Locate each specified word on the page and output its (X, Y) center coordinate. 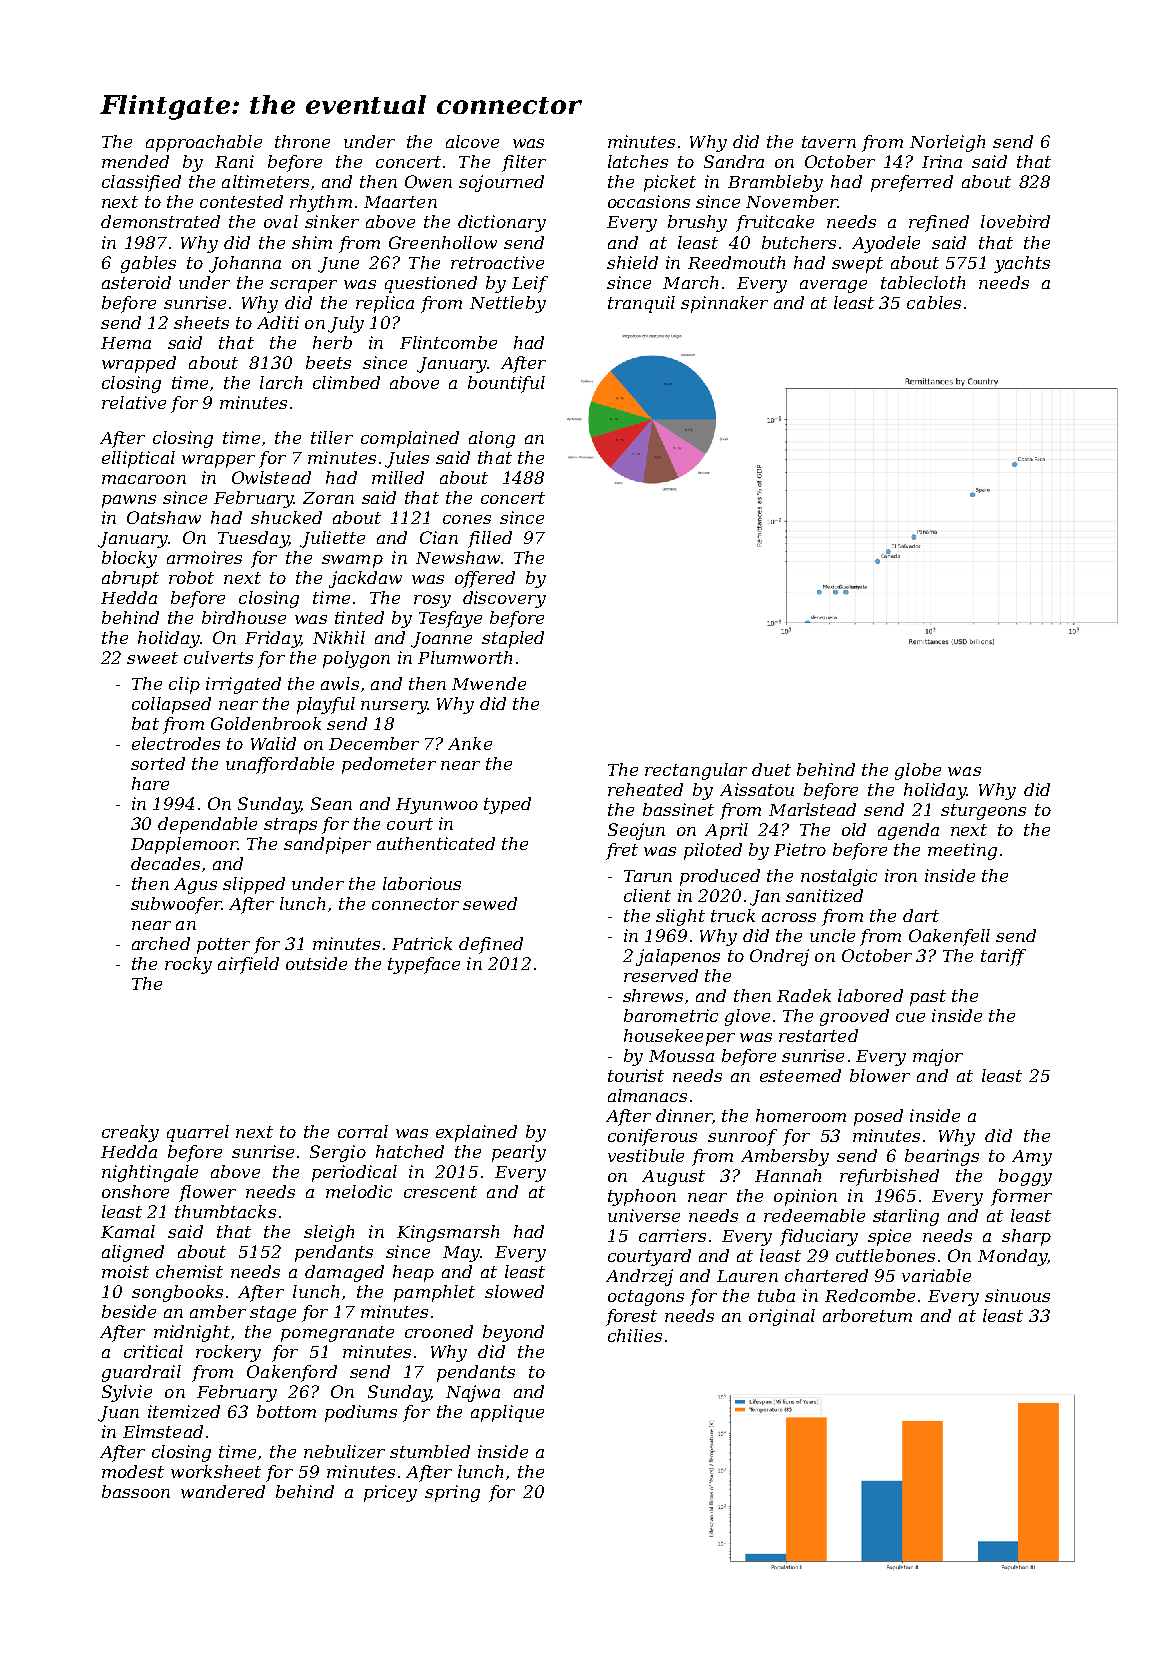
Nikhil (339, 637)
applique (507, 1413)
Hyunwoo (437, 806)
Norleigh (947, 143)
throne (302, 141)
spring (452, 1493)
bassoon (136, 1491)
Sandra (734, 161)
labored (870, 995)
